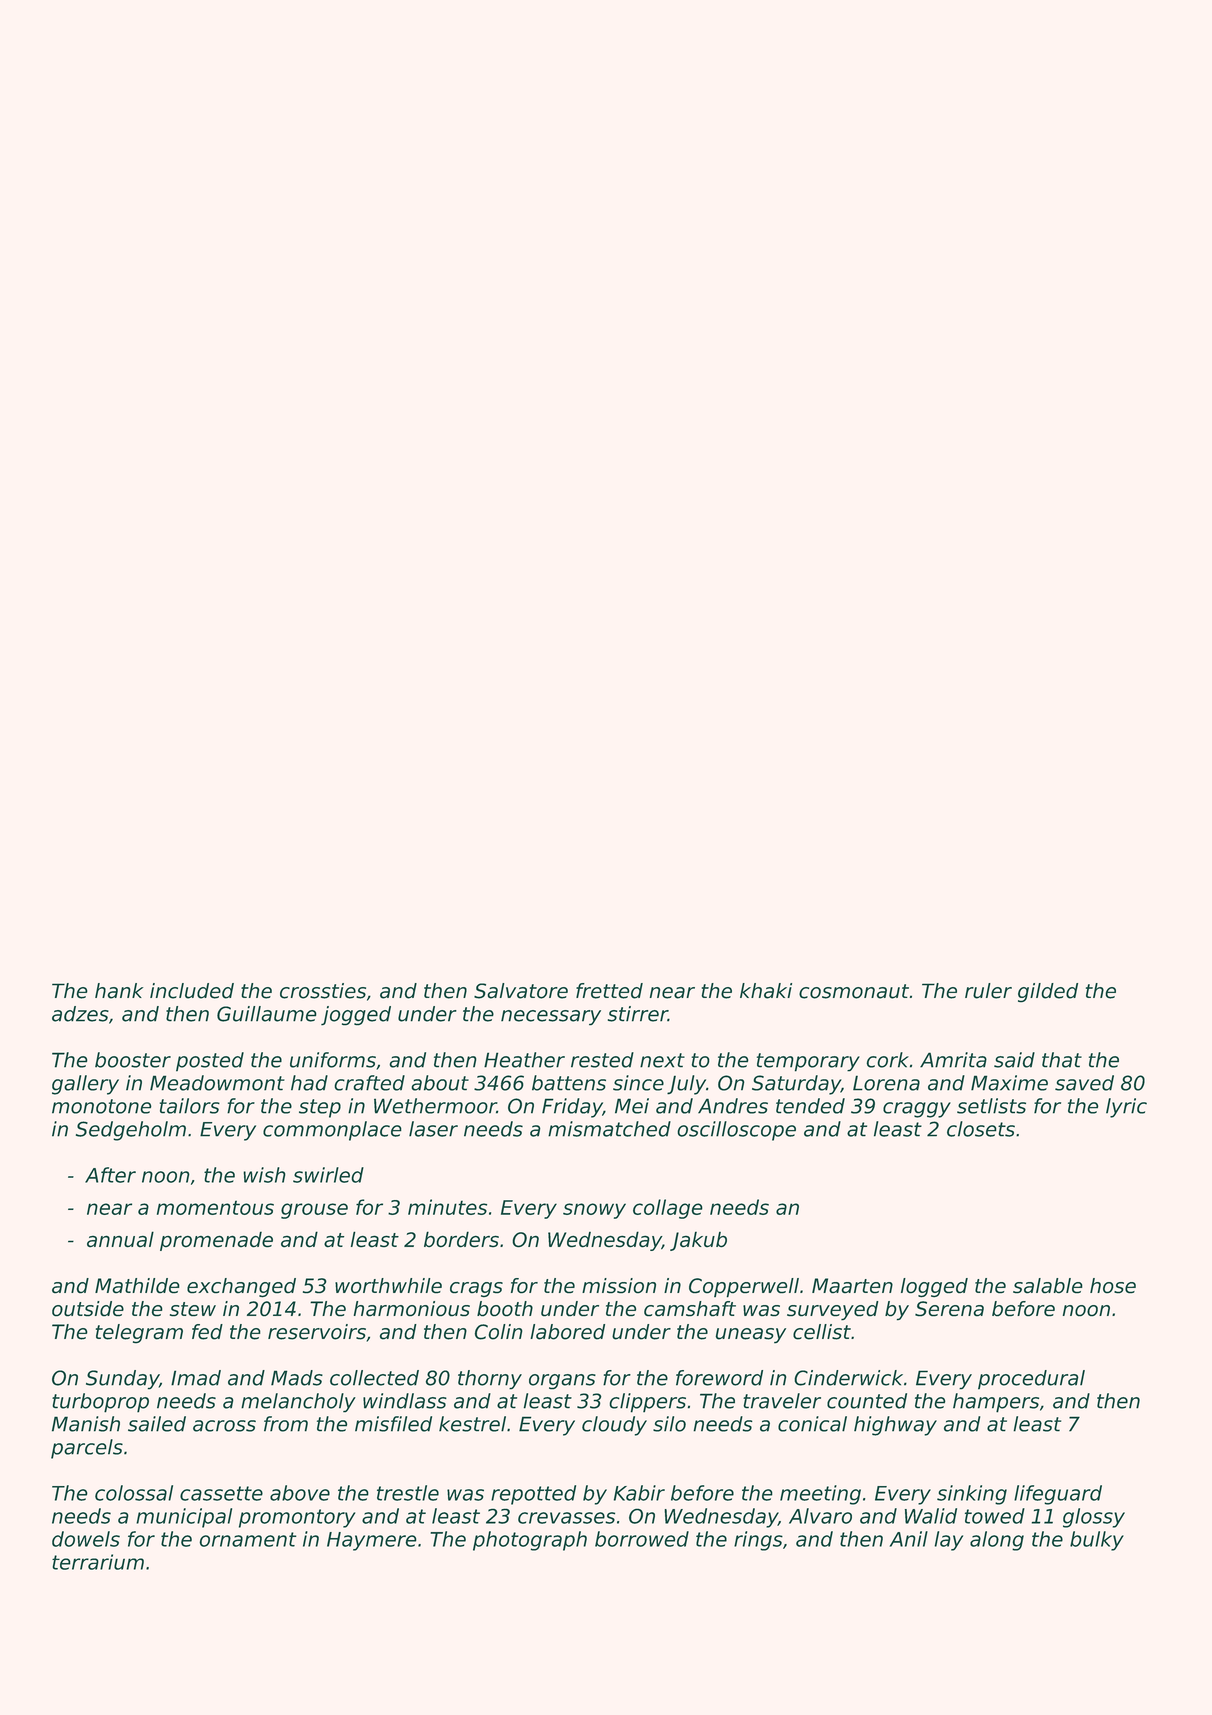  What do you see at coordinates (98, 1562) in the screenshot?
I see `terrarium` at bounding box center [98, 1562].
